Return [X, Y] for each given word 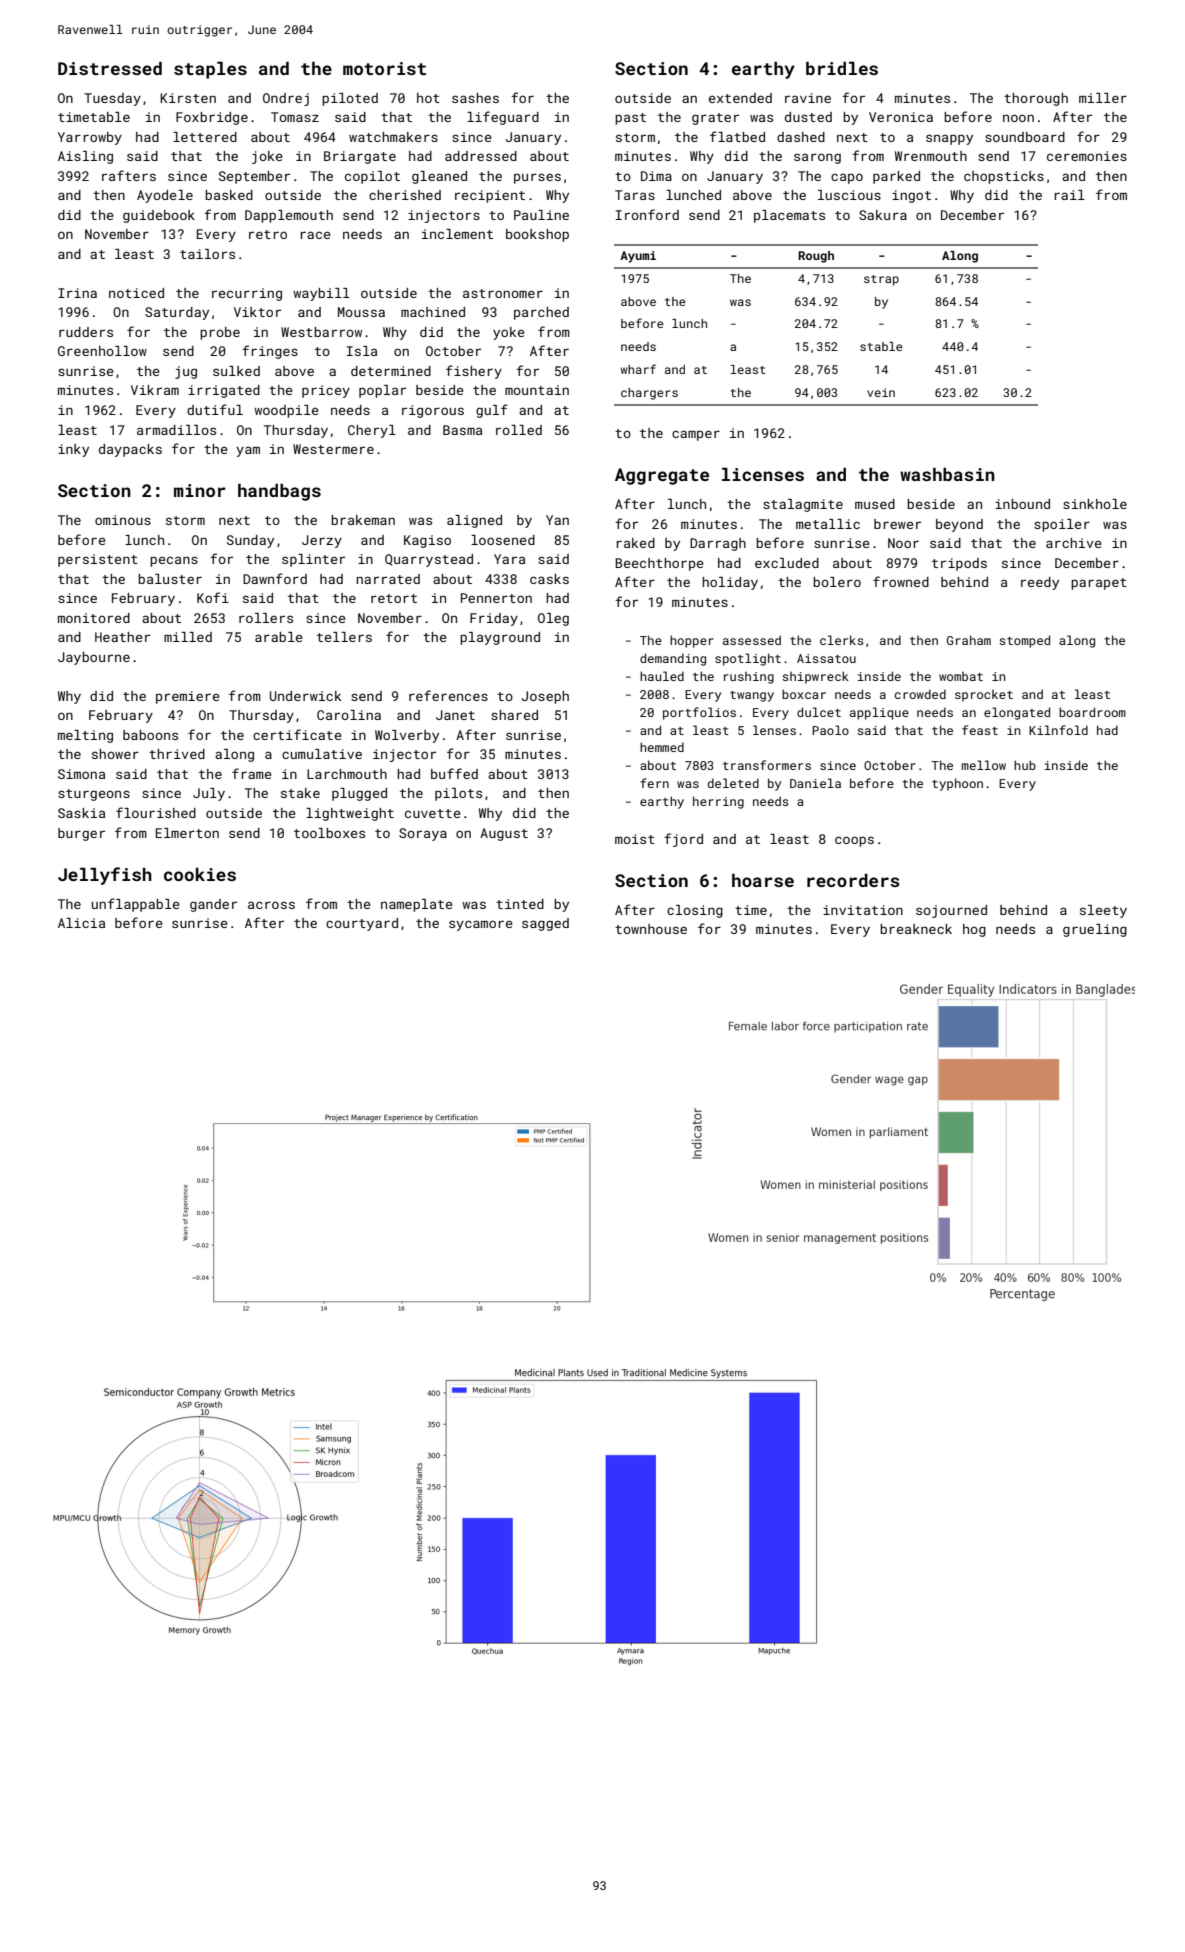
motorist [384, 68]
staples [210, 70]
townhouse [651, 929]
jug [186, 372]
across [271, 905]
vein [881, 392]
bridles [842, 68]
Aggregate [662, 476]
